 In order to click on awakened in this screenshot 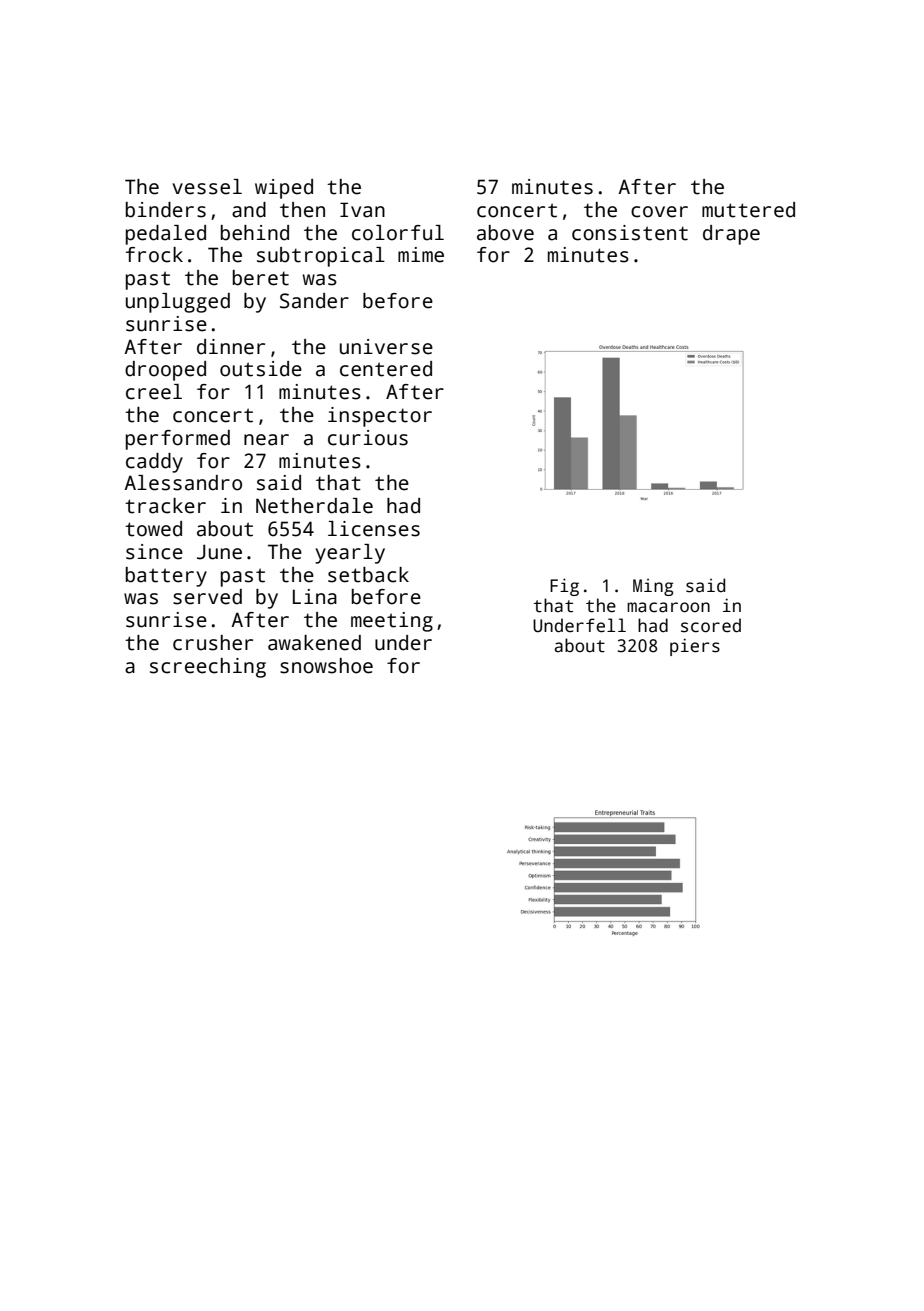, I will do `click(314, 643)`.
